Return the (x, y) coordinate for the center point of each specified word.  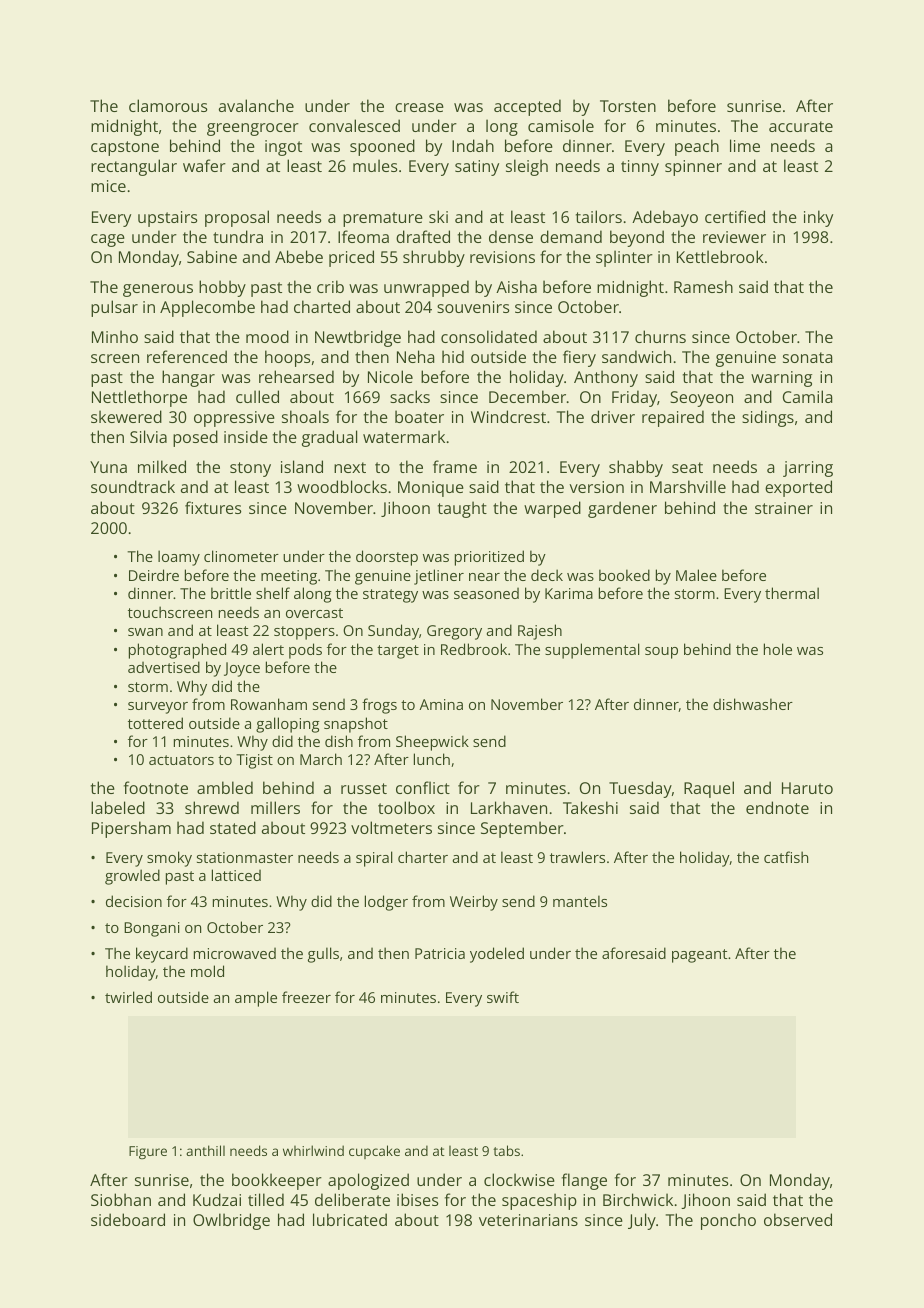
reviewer (734, 237)
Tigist (254, 761)
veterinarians (528, 1220)
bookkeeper (277, 1181)
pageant (699, 956)
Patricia (440, 953)
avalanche (256, 105)
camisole (561, 125)
